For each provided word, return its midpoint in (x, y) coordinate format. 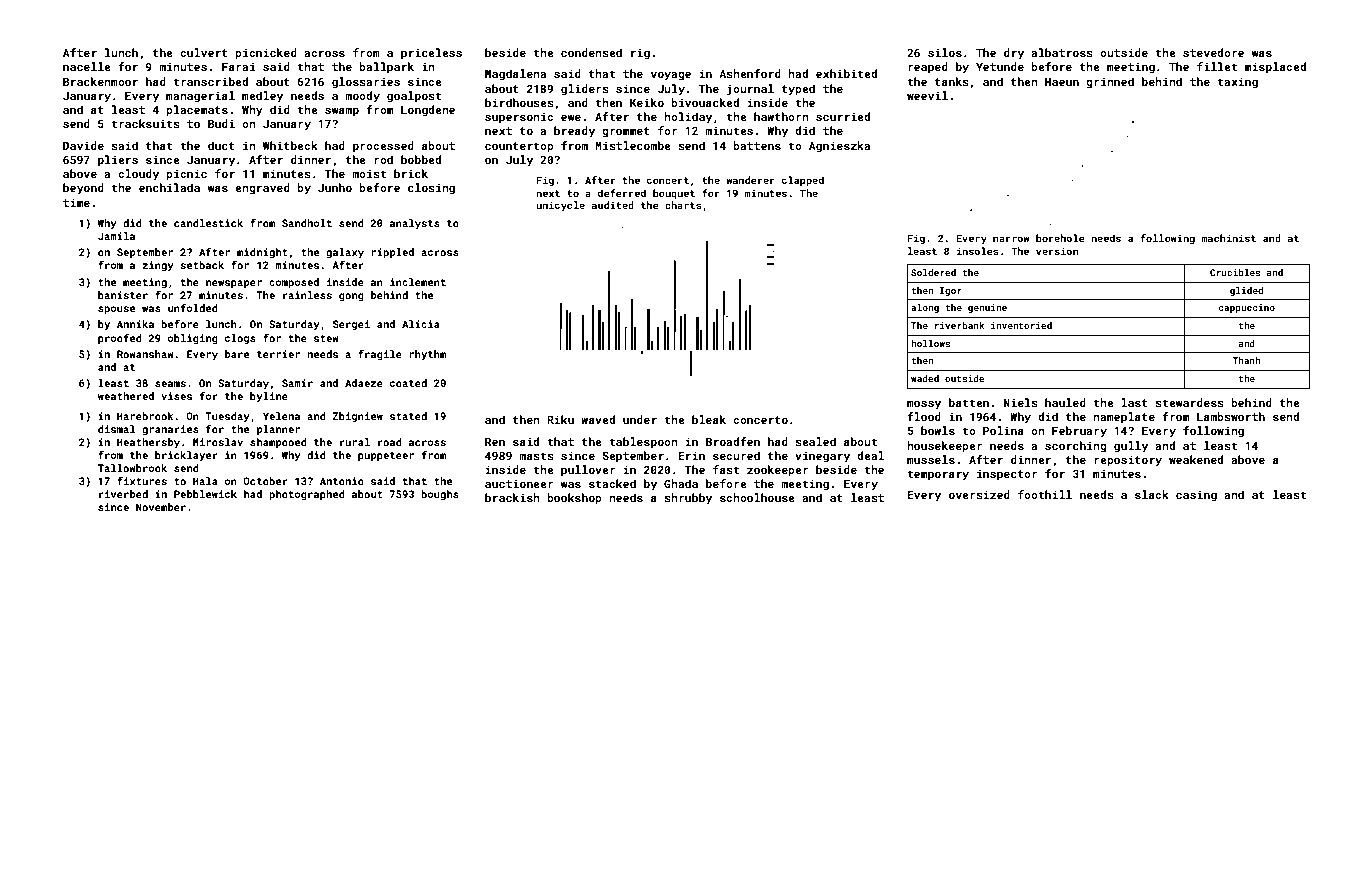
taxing (1237, 83)
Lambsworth (1231, 416)
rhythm (427, 355)
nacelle (87, 66)
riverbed (123, 494)
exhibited (846, 73)
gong (351, 297)
